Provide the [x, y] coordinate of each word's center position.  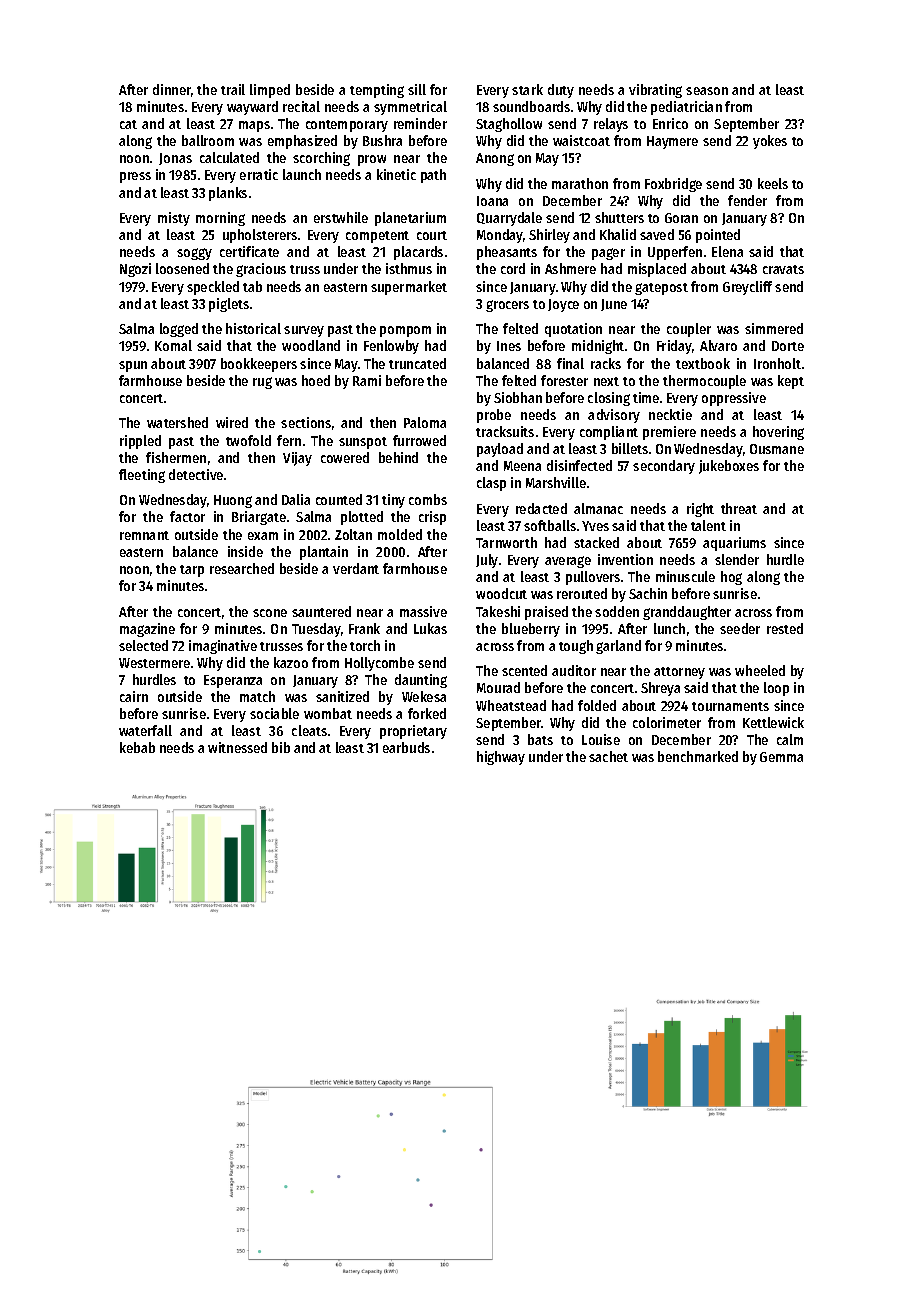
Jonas [175, 159]
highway [501, 758]
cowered [345, 457]
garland [618, 647]
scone [270, 613]
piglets [229, 305]
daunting [421, 681]
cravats [783, 269]
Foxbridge [673, 185]
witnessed [237, 747]
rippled [140, 442]
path [433, 176]
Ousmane [777, 449]
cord [513, 268]
